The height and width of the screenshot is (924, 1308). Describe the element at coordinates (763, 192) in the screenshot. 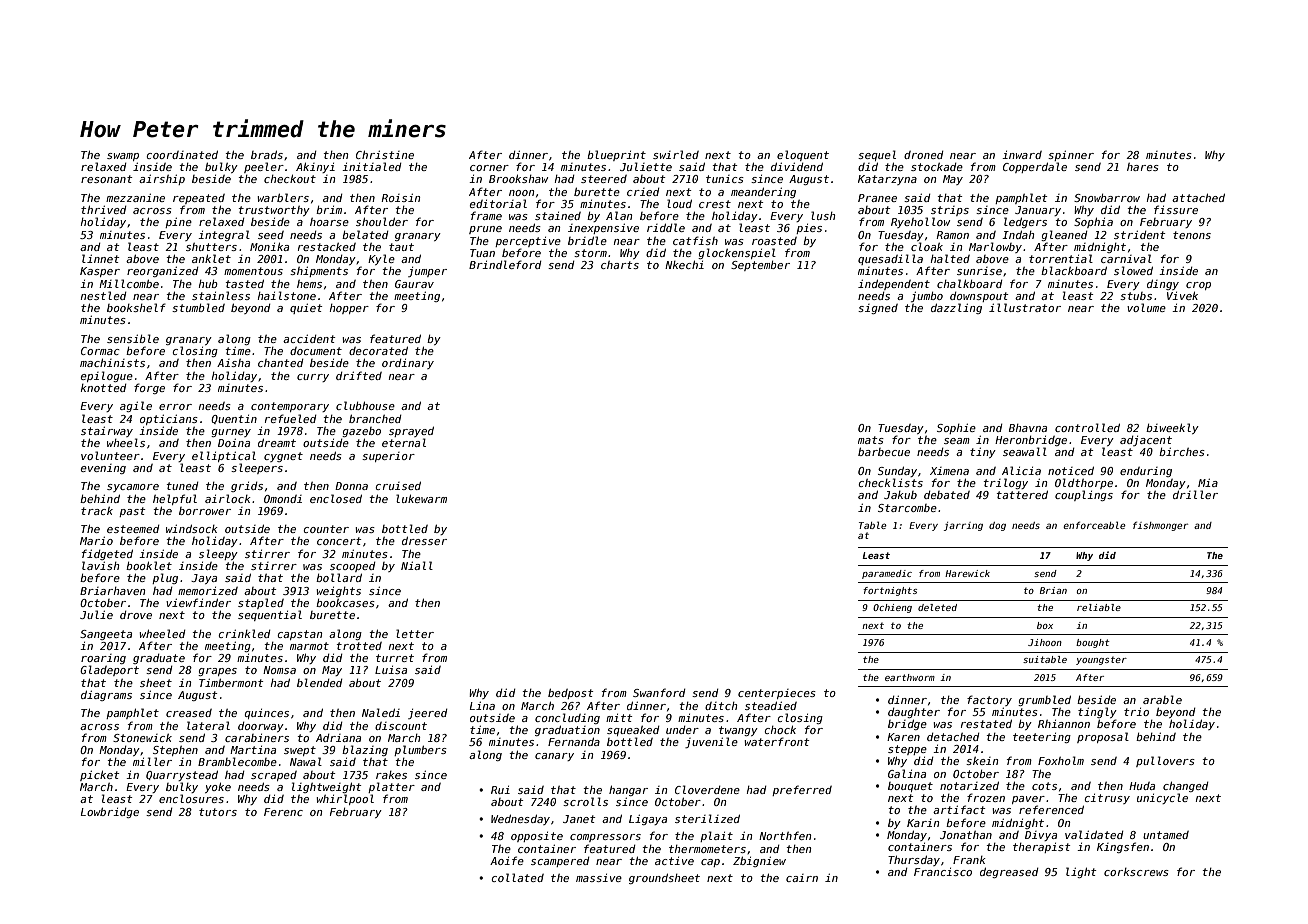

I see `meandering` at that location.
